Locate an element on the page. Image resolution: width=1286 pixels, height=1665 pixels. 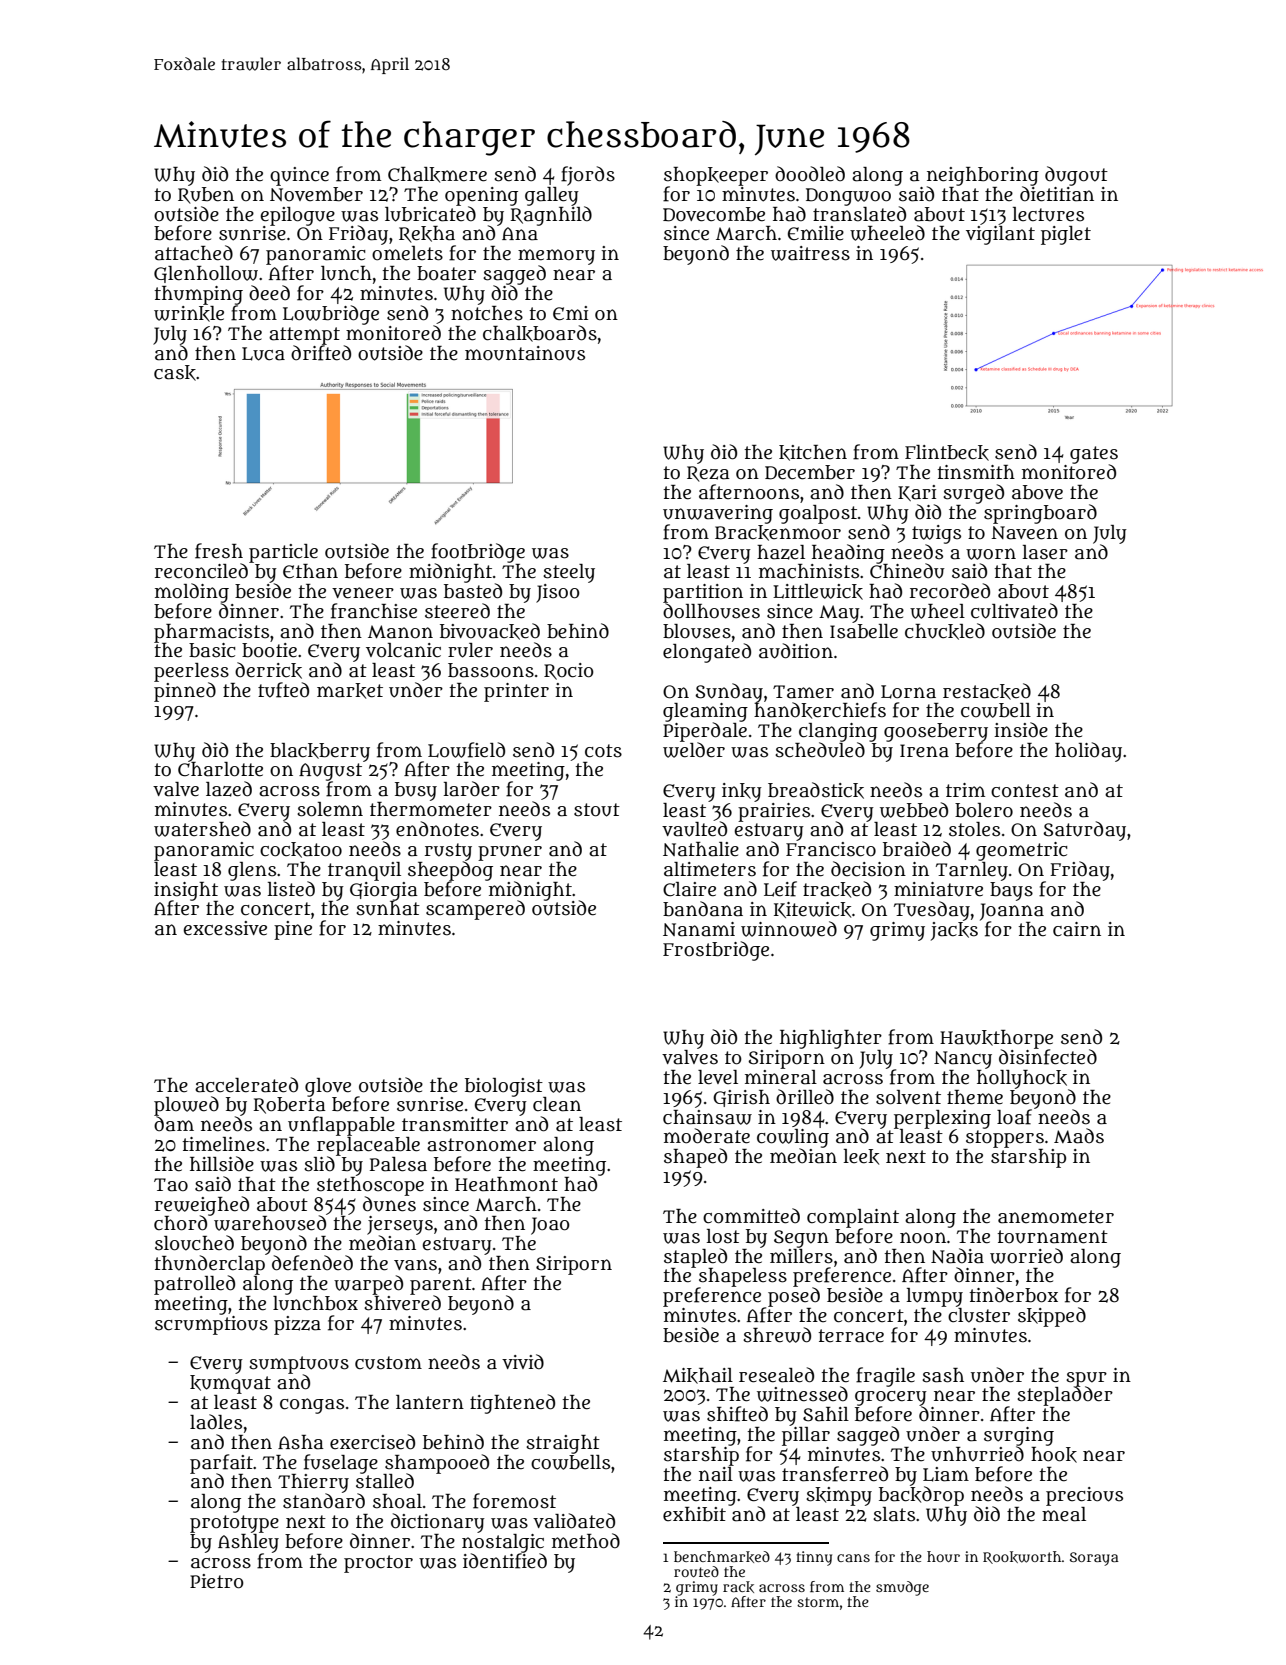
standard is located at coordinates (324, 1501).
